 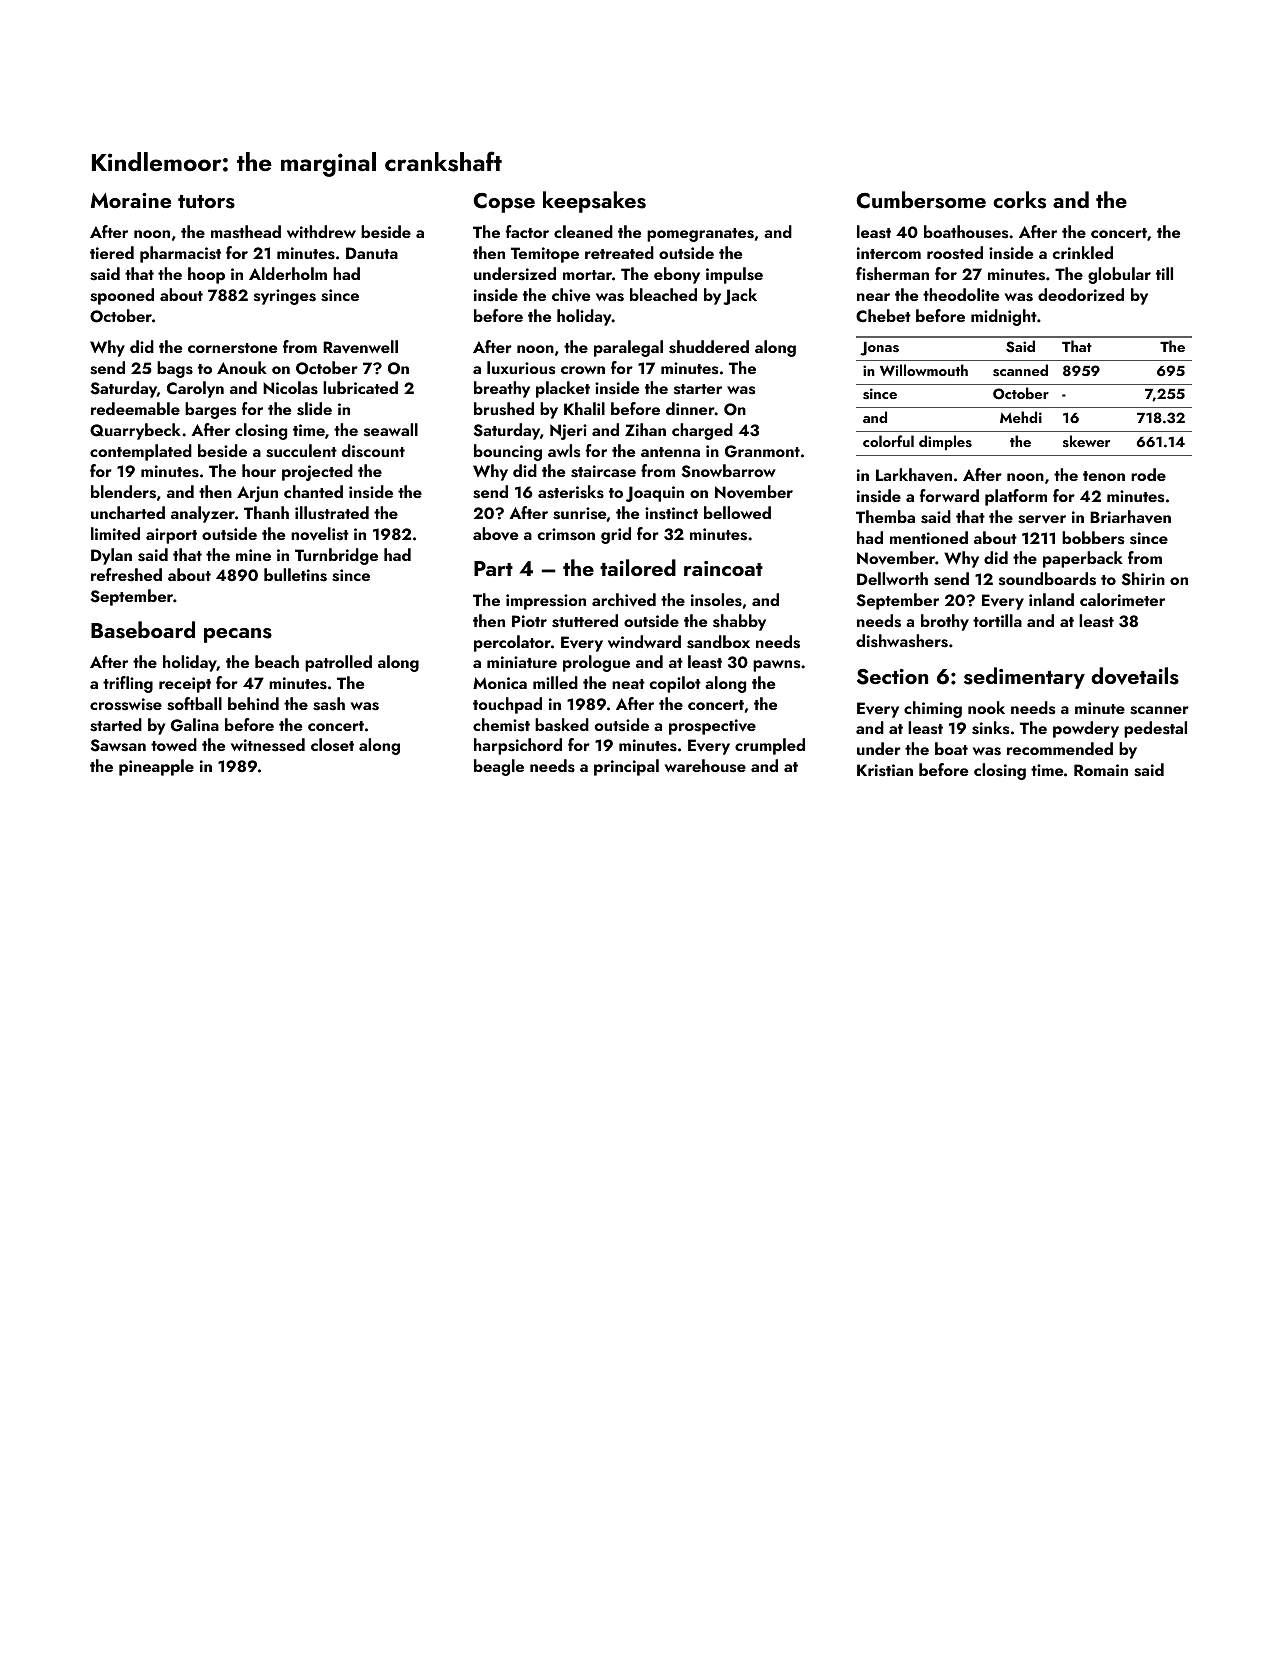 I want to click on Moraine, so click(x=131, y=200).
